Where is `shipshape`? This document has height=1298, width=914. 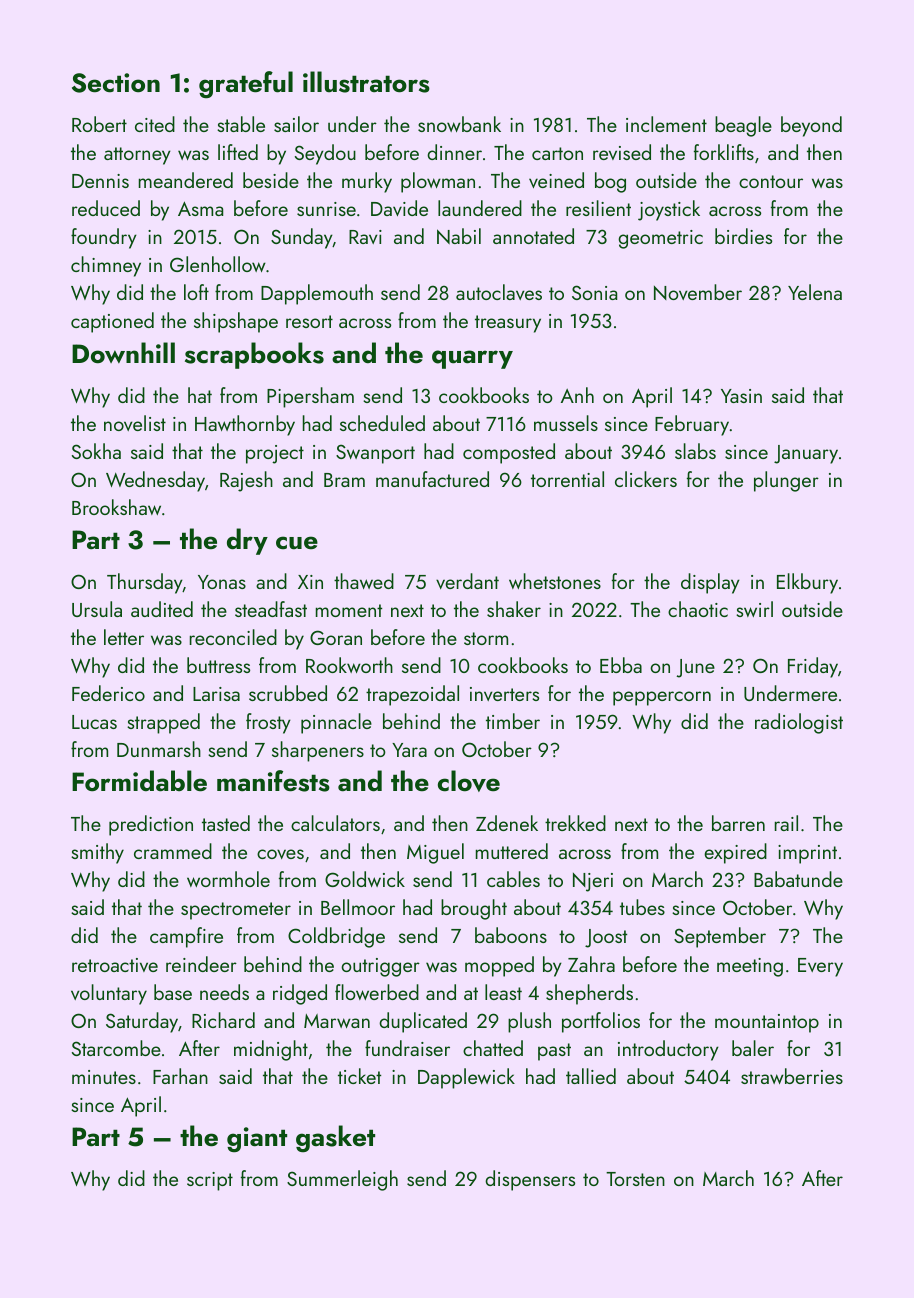
shipshape is located at coordinates (236, 322).
